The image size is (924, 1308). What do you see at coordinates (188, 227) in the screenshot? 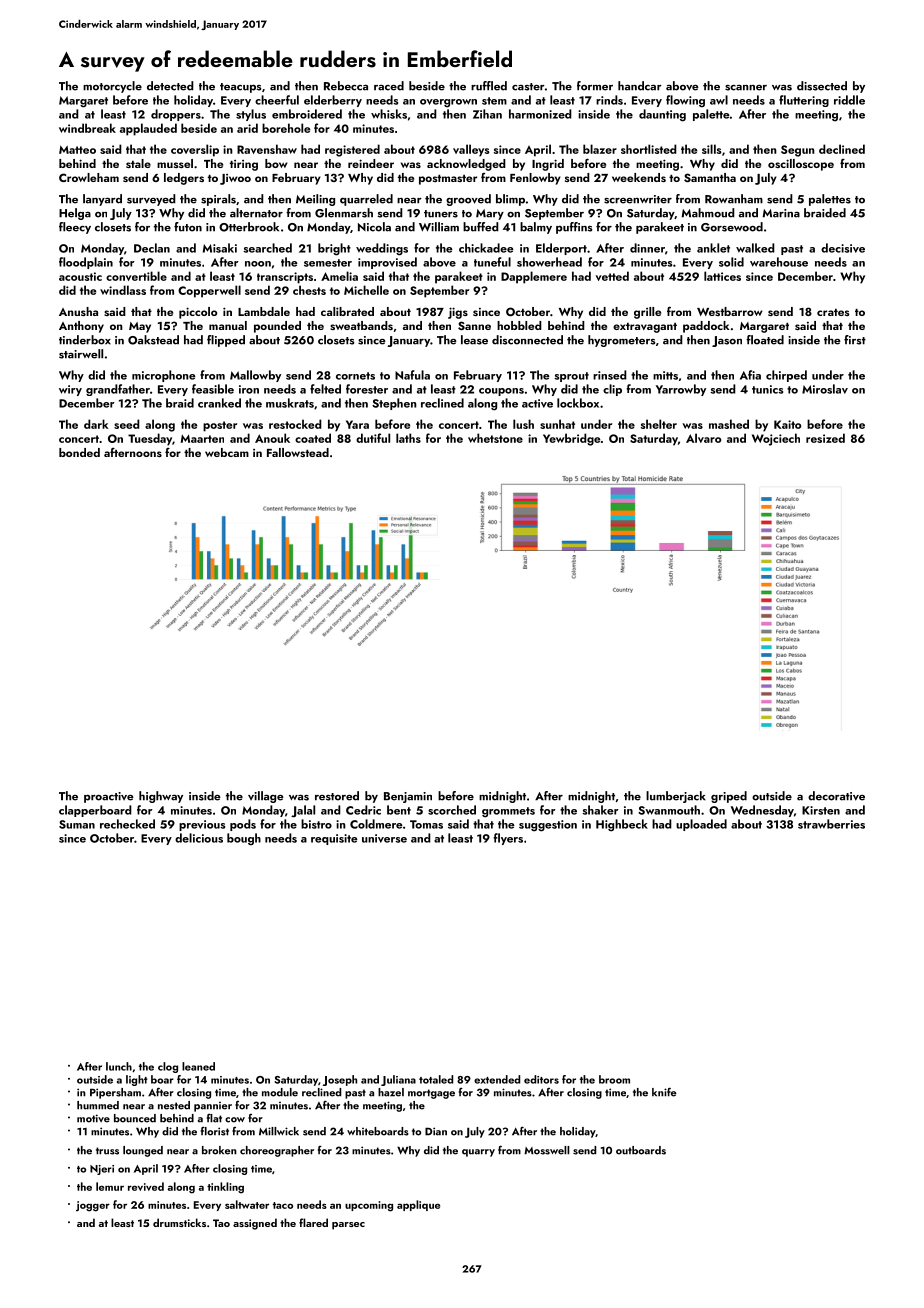
I see `futon` at bounding box center [188, 227].
